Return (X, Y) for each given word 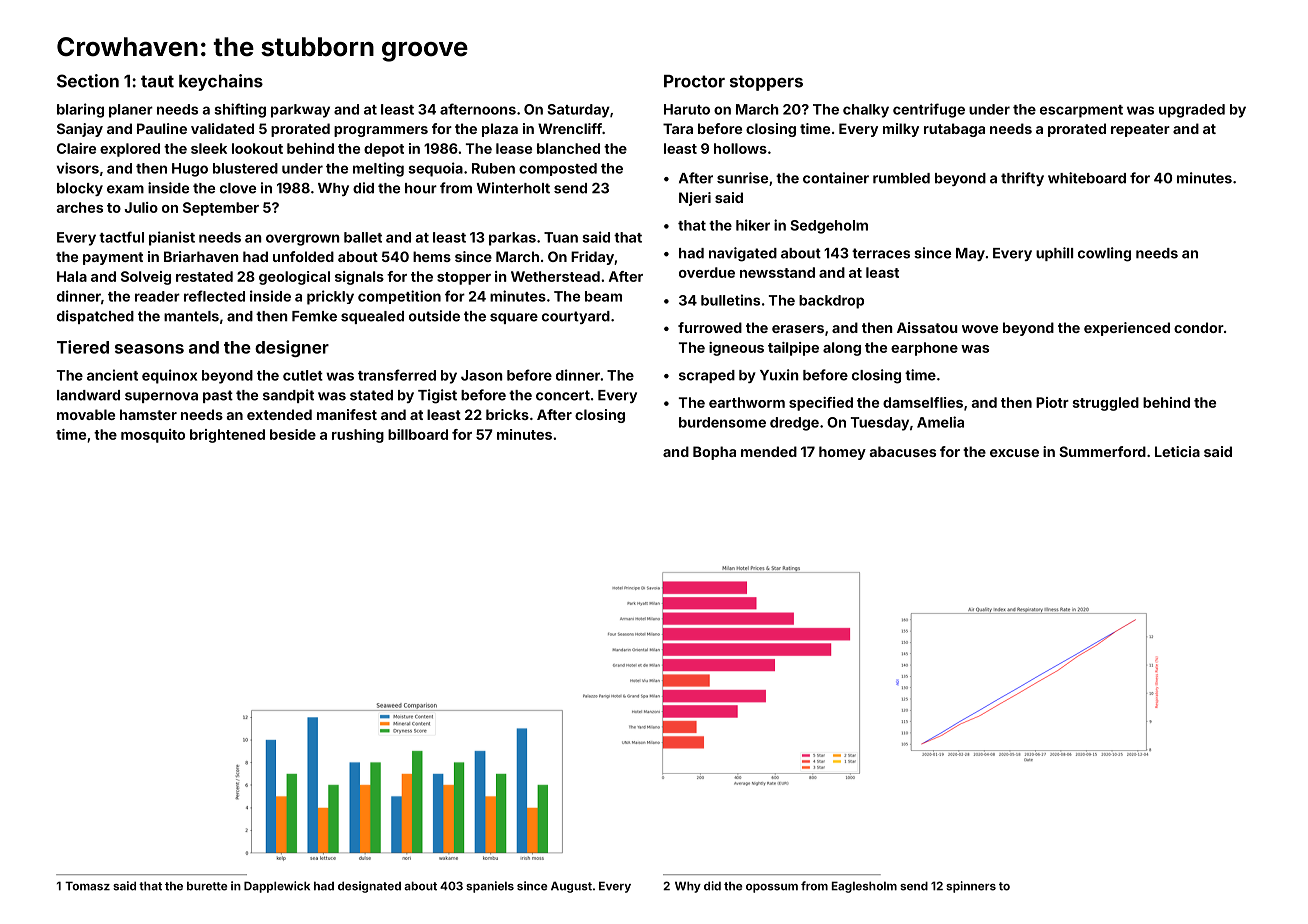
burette (207, 886)
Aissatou (927, 327)
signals (359, 278)
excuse (1014, 453)
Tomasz (87, 886)
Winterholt (513, 188)
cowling (1104, 254)
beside (293, 434)
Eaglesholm (864, 887)
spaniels (490, 887)
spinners (971, 887)
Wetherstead (555, 276)
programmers (381, 131)
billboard (418, 434)
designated (369, 887)
